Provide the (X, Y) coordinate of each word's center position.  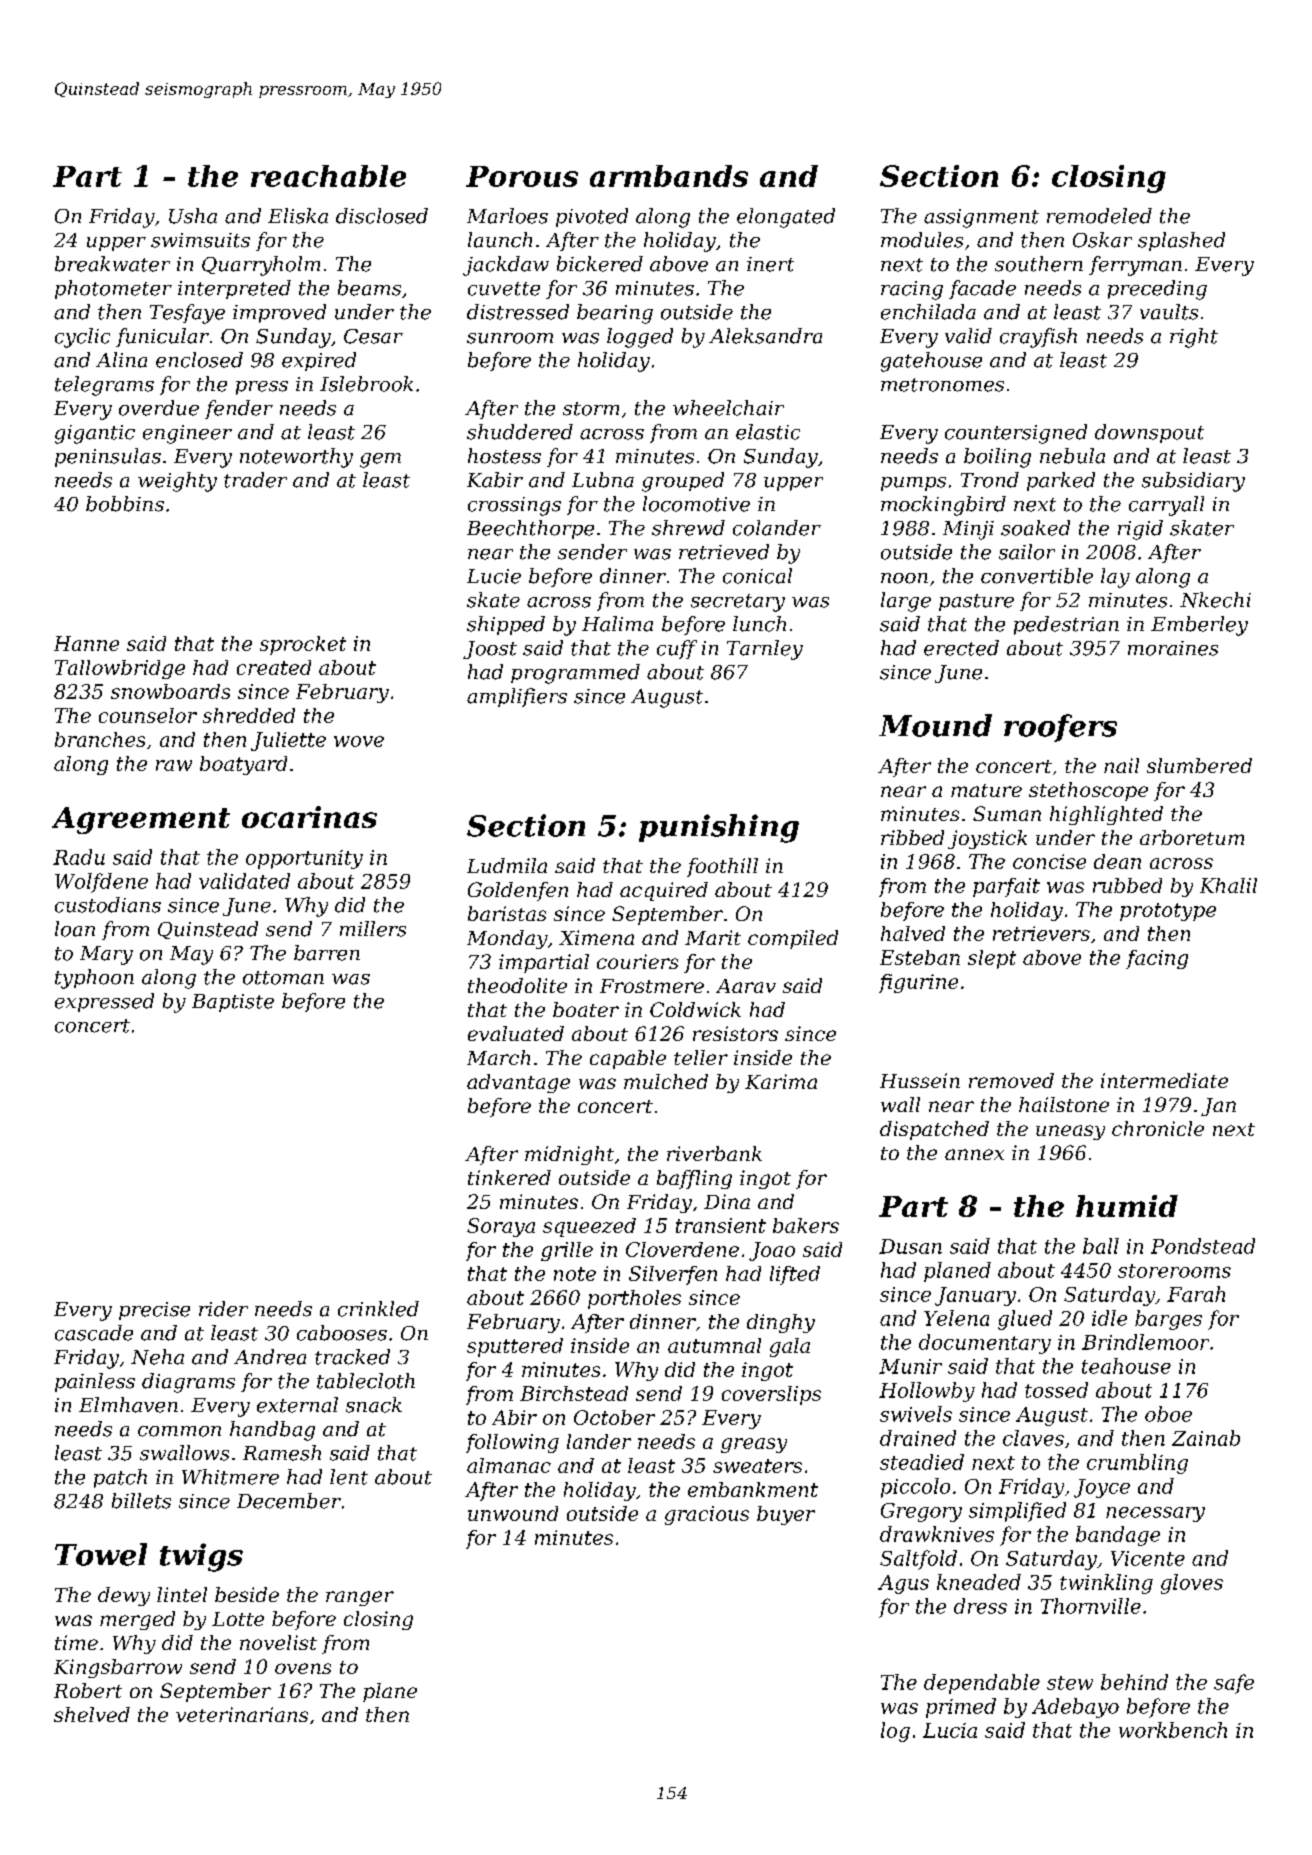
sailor (1027, 552)
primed (961, 1708)
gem (380, 460)
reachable (328, 176)
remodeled (1099, 216)
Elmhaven (128, 1405)
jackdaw (506, 266)
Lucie (494, 576)
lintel (182, 1594)
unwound (513, 1513)
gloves (1192, 1584)
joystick (987, 839)
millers (373, 929)
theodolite (517, 985)
